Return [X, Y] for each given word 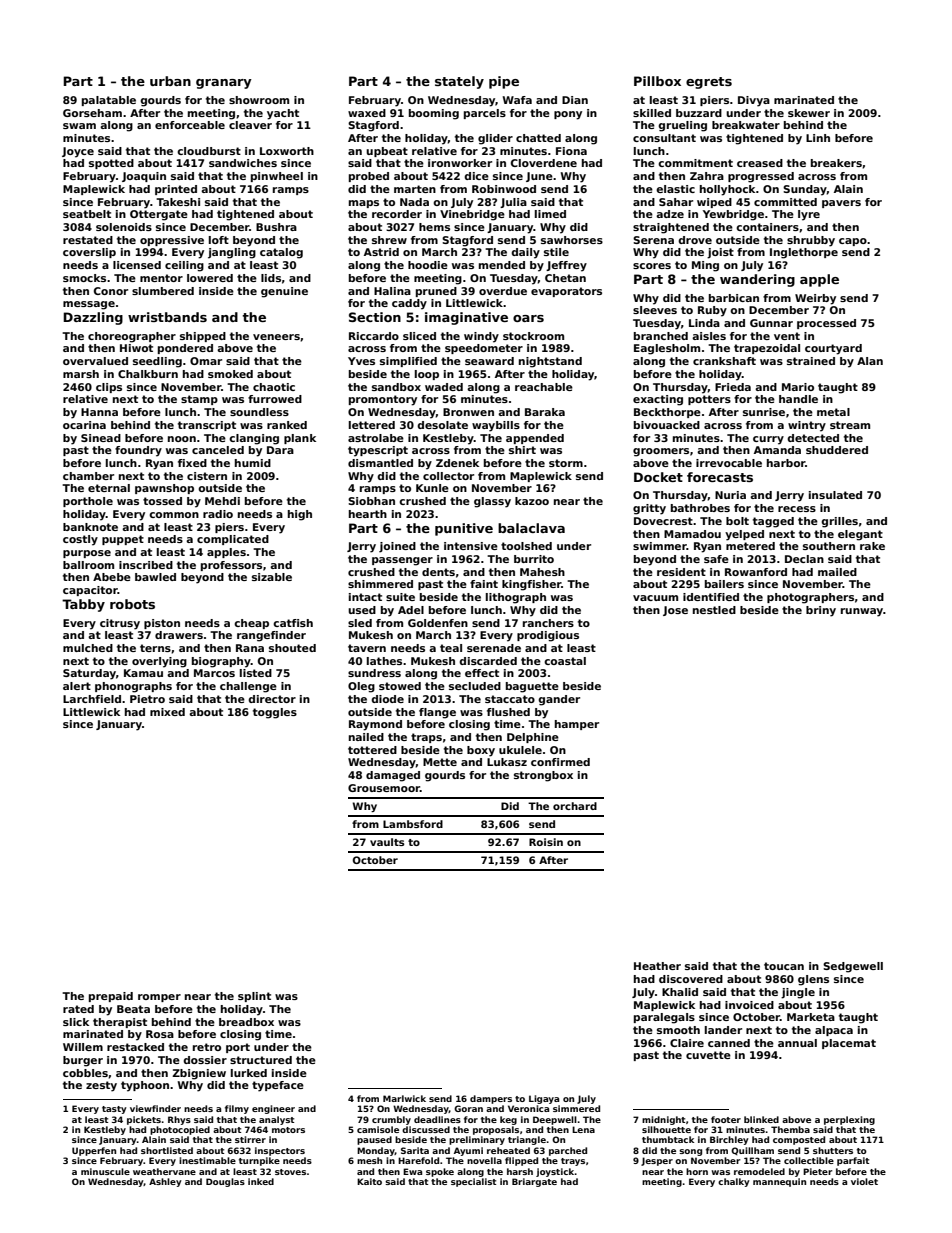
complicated [233, 540]
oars [528, 318]
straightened [671, 228]
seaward [489, 361]
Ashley [165, 1182]
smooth [678, 1030]
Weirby [815, 299]
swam [79, 126]
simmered [576, 1108]
